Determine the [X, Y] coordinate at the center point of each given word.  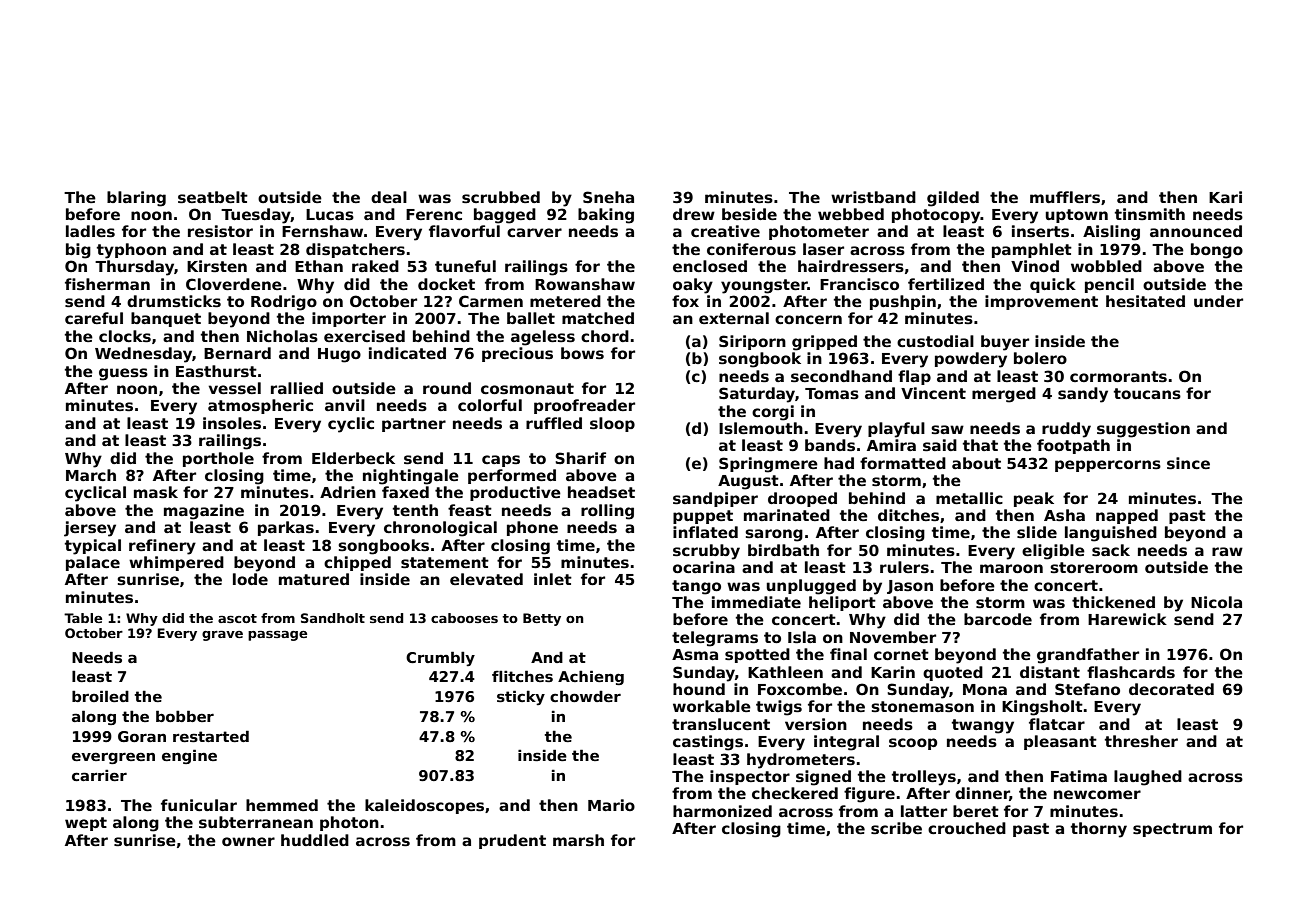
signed [823, 778]
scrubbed [501, 197]
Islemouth [761, 428]
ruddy [1066, 430]
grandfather [1088, 656]
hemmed [282, 805]
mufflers [1065, 197]
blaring [136, 199]
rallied [297, 388]
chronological [440, 529]
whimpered [176, 563]
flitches [522, 676]
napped [1127, 516]
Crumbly [440, 658]
